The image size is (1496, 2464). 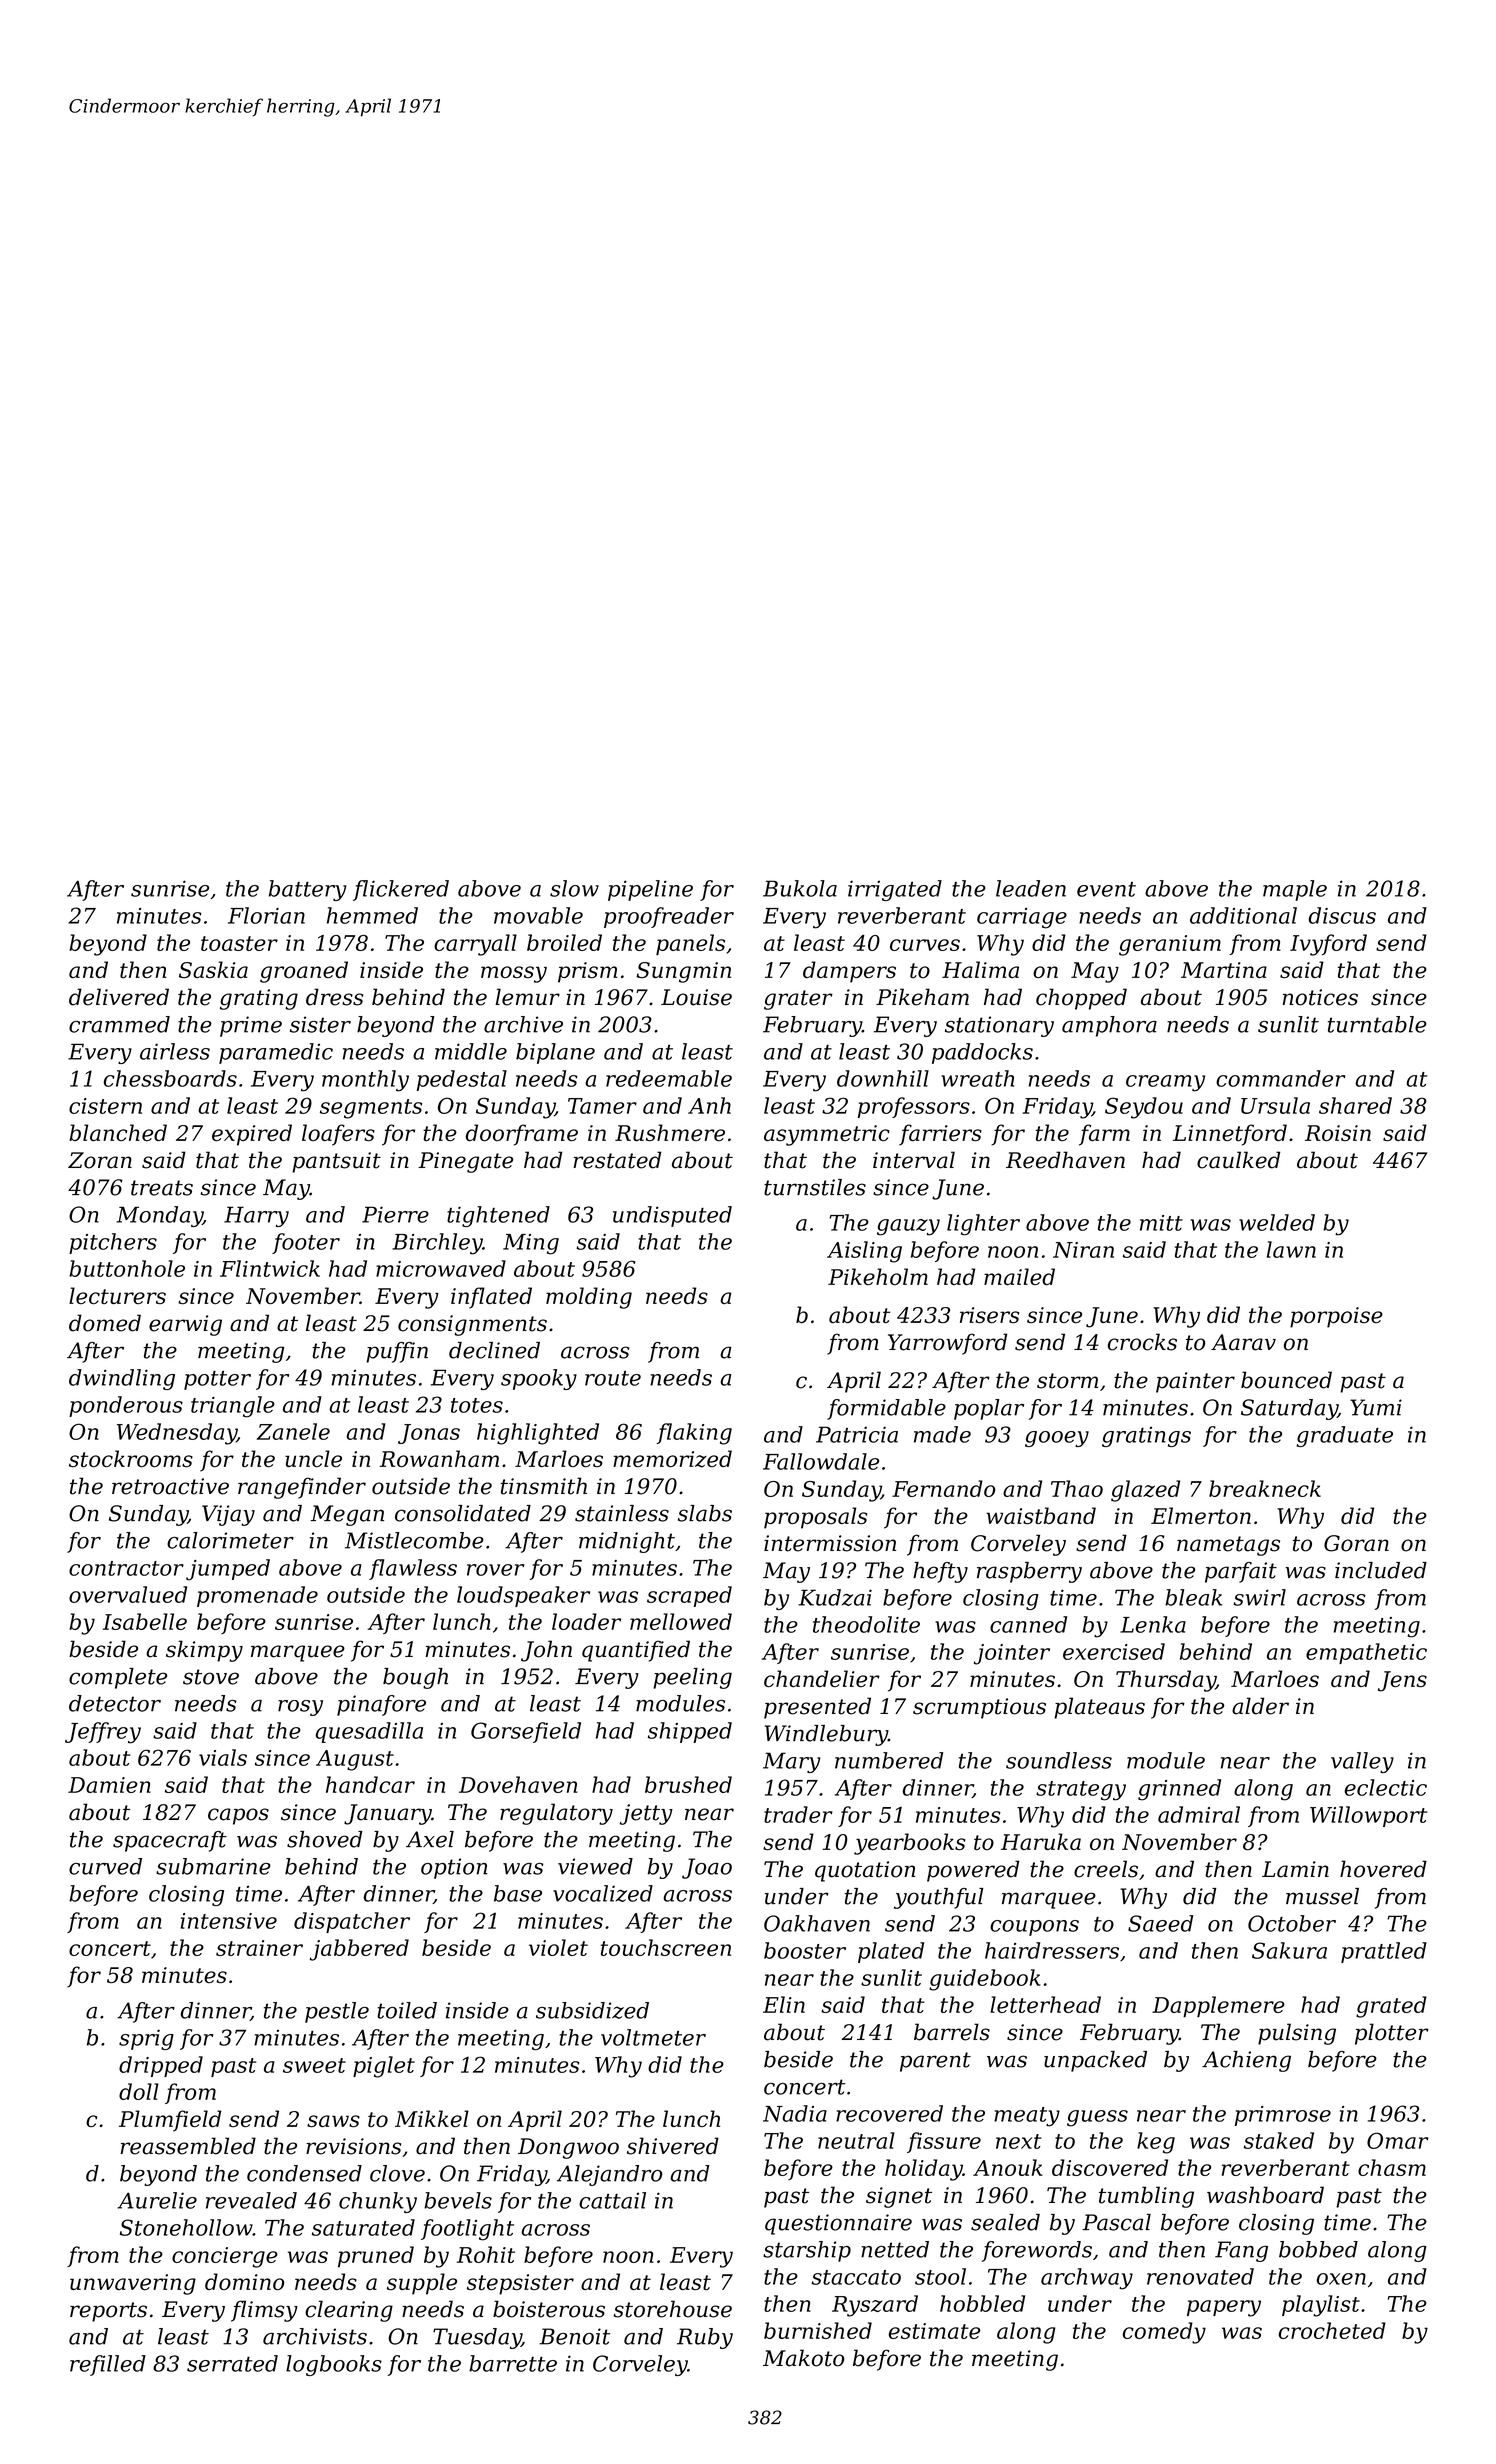 I want to click on plotter, so click(x=1392, y=2034).
